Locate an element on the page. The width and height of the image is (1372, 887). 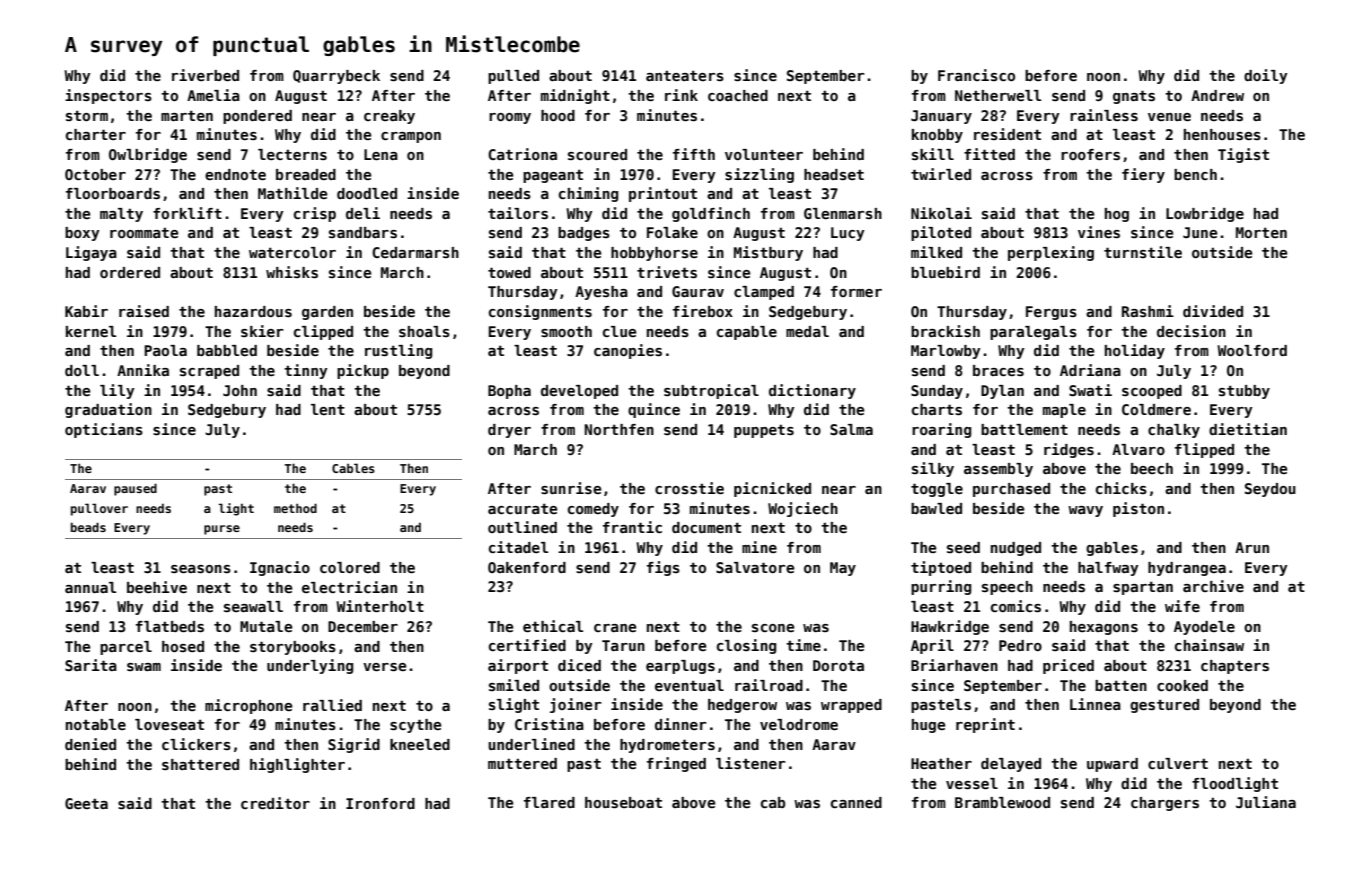
anteaters is located at coordinates (685, 75).
